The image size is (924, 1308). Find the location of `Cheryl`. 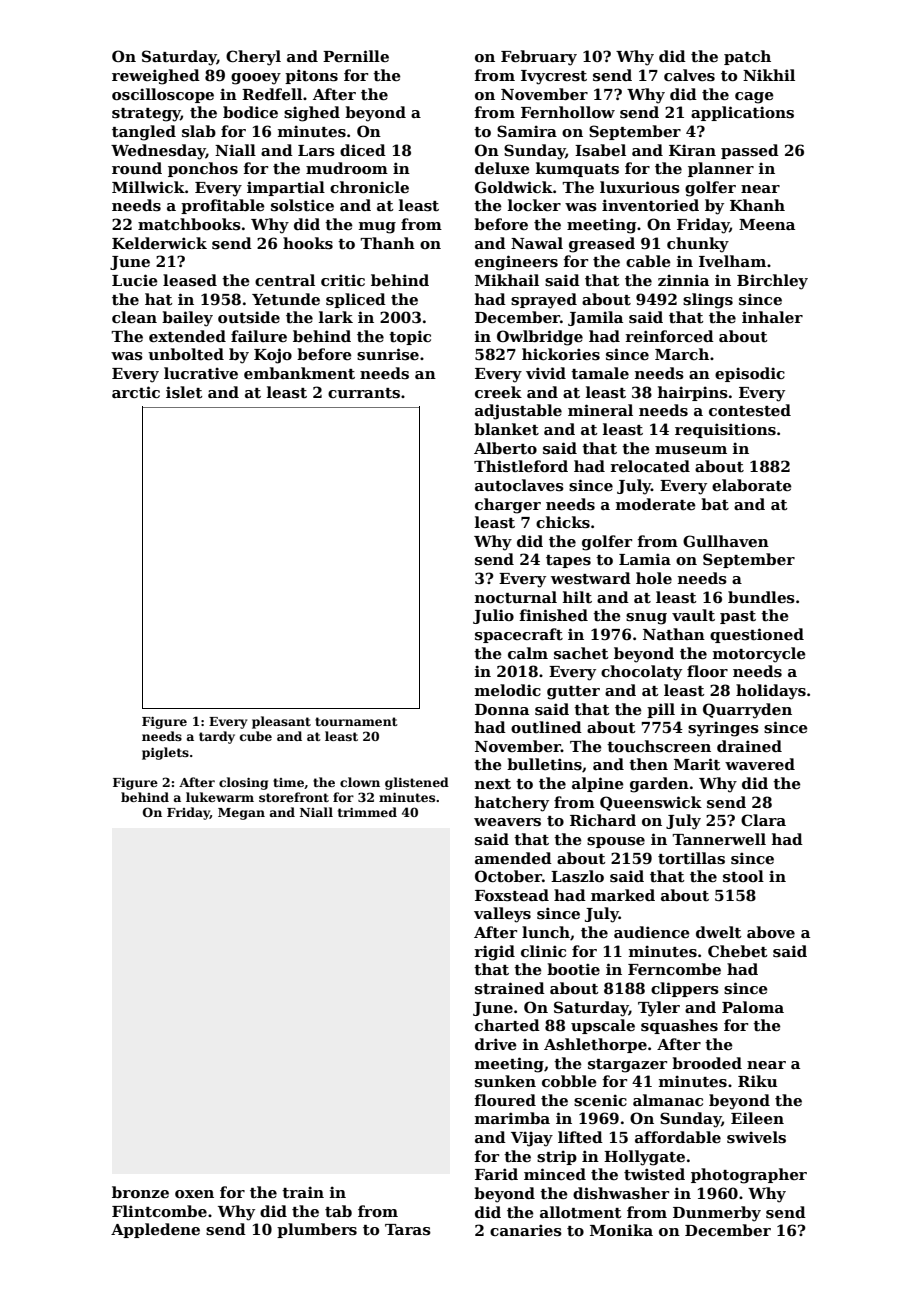

Cheryl is located at coordinates (253, 58).
